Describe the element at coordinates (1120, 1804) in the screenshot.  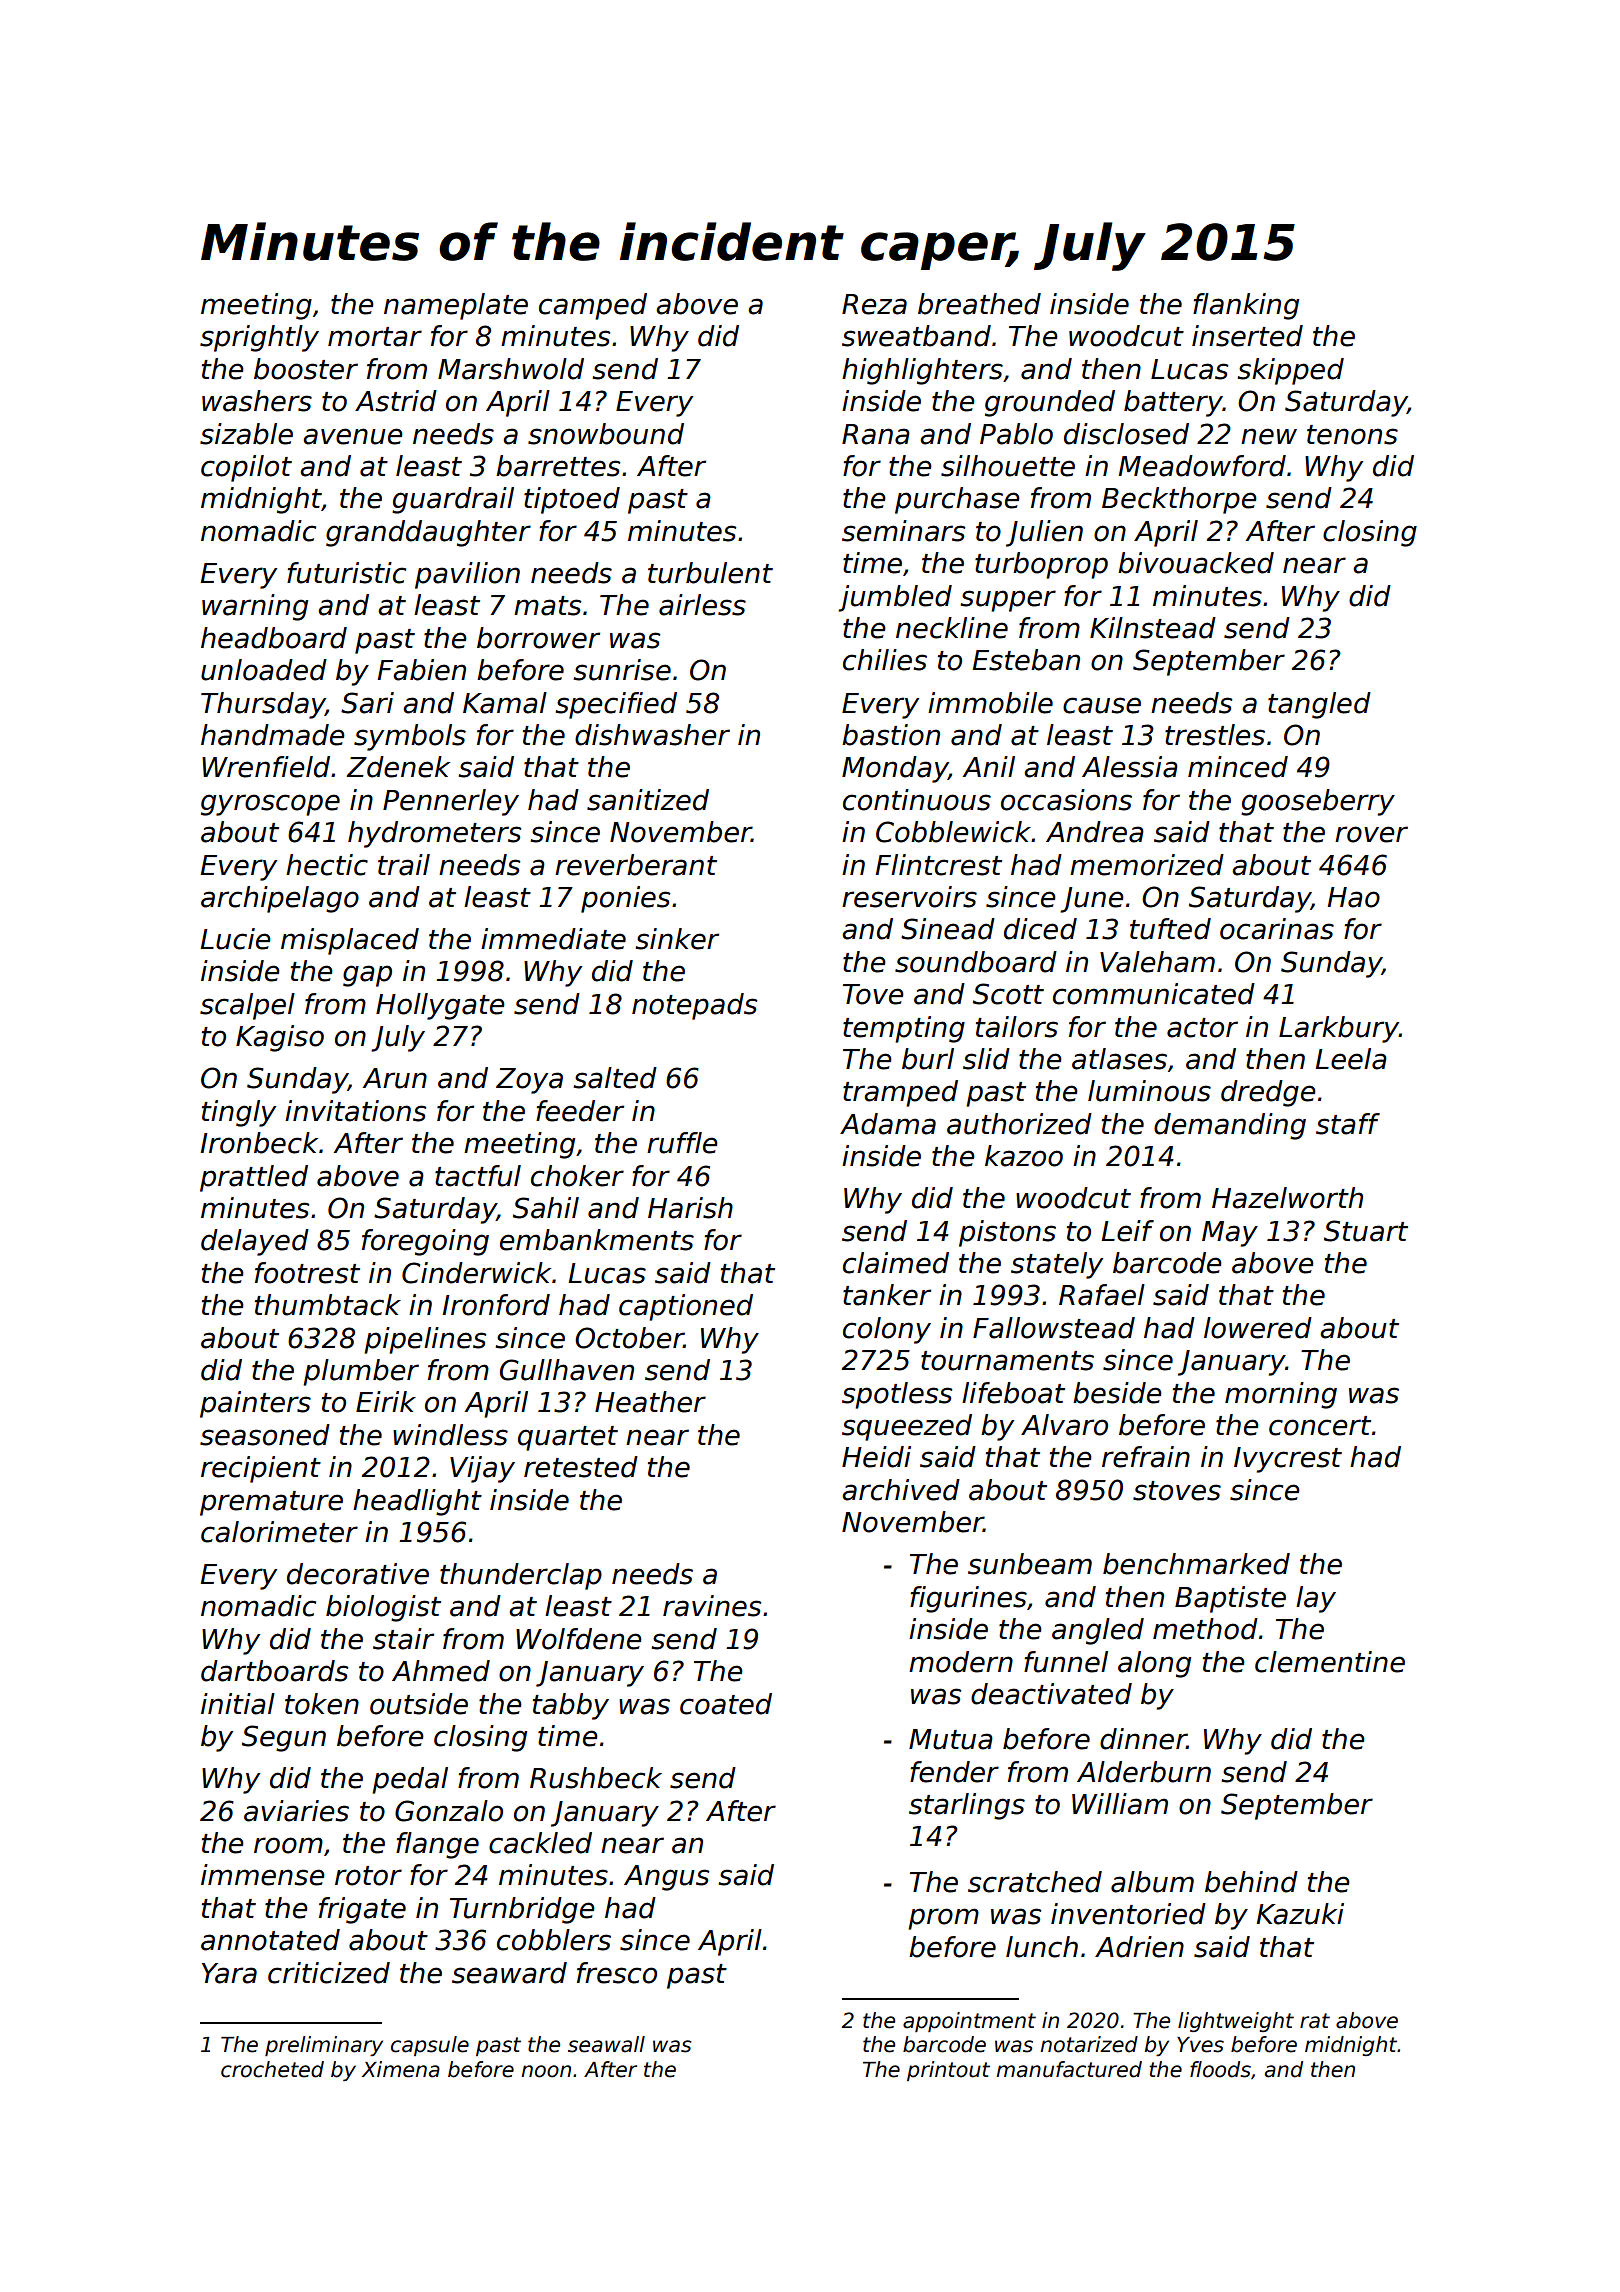
I see `William` at that location.
